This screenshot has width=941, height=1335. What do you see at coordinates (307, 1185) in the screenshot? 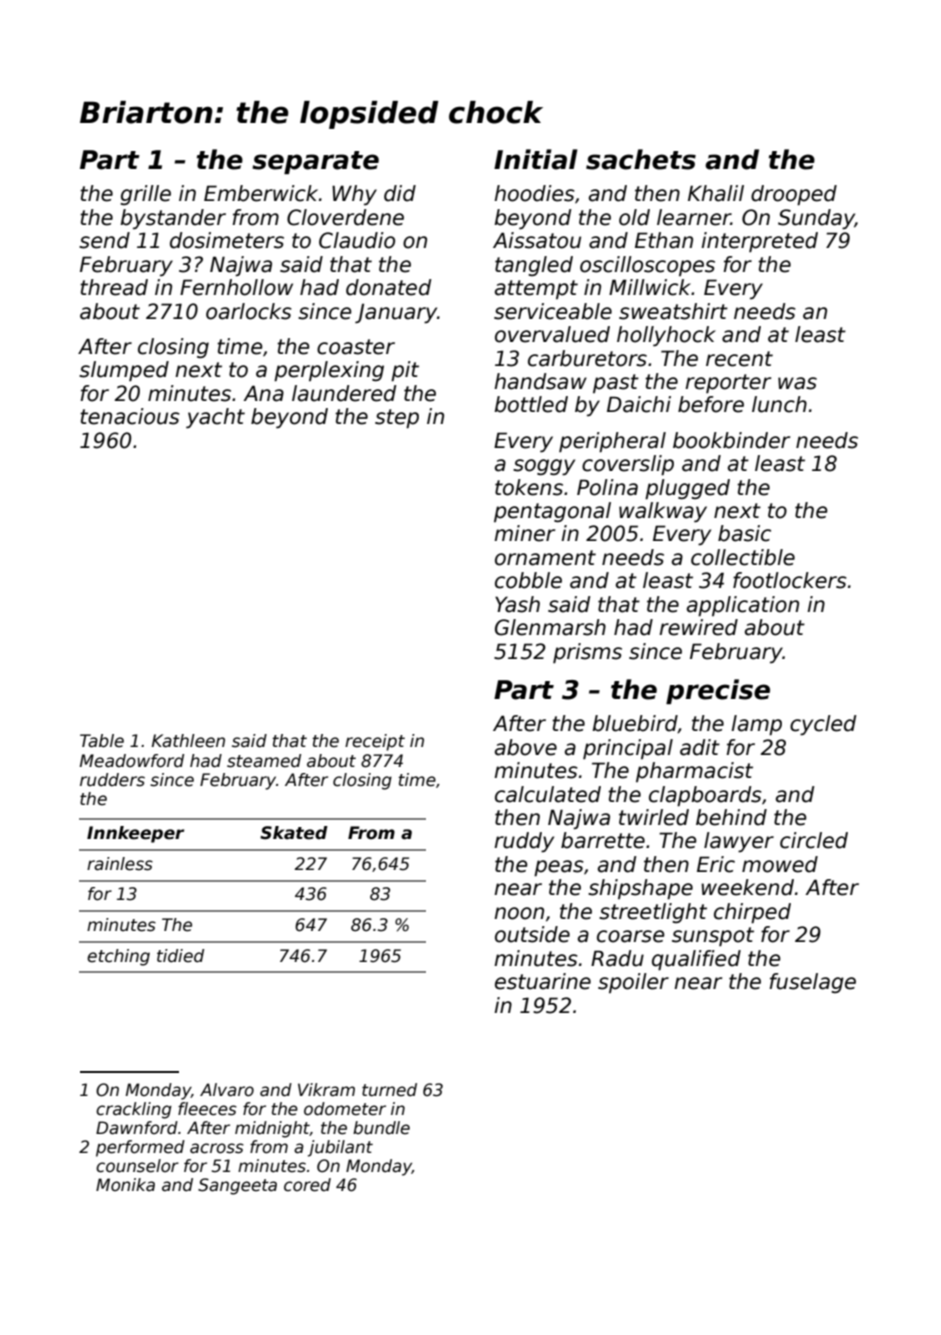
I see `cored` at bounding box center [307, 1185].
